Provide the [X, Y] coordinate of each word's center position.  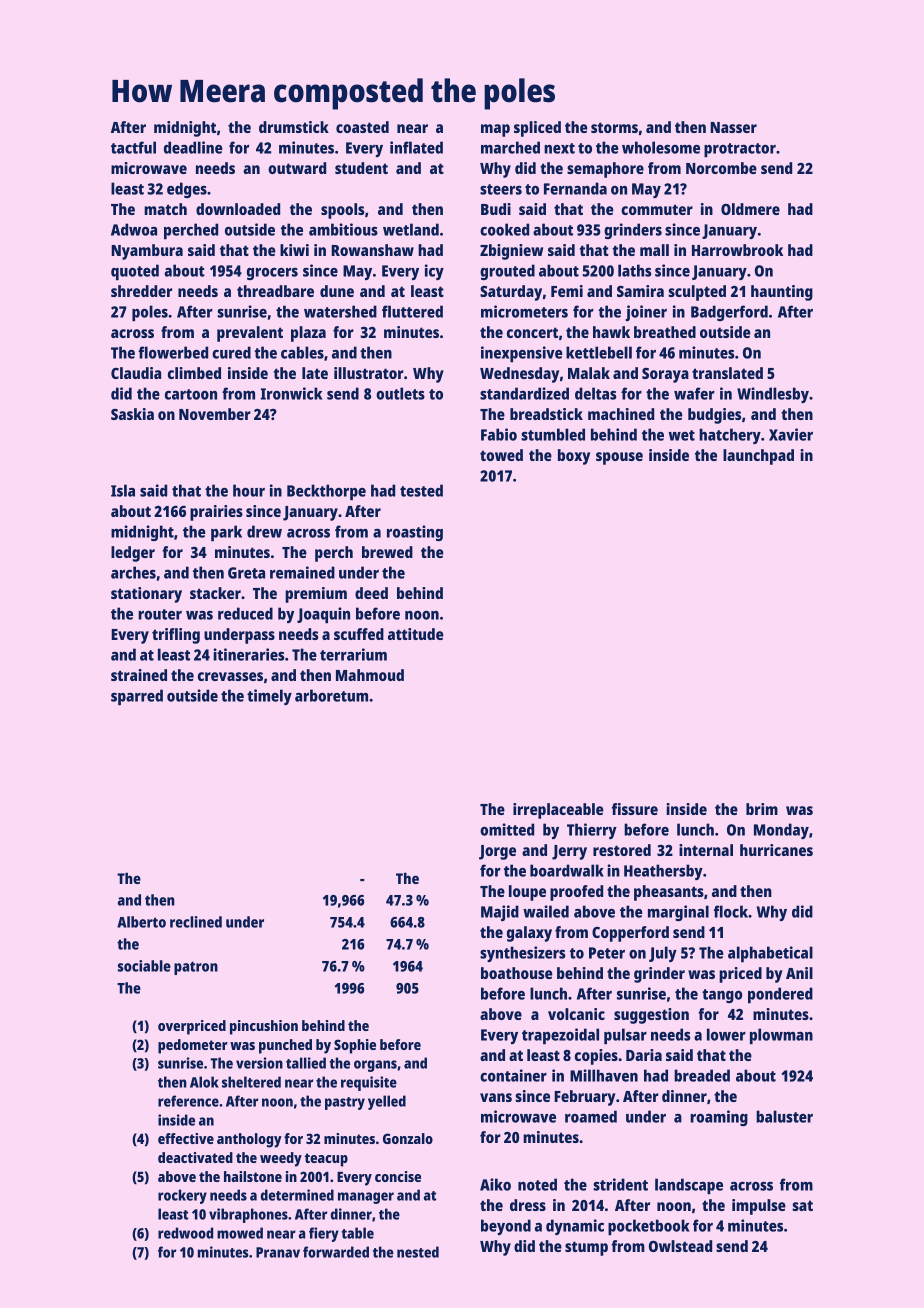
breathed [665, 332]
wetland [411, 229]
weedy [281, 1159]
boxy [574, 457]
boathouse [516, 973]
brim [762, 809]
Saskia [132, 414]
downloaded [238, 209]
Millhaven [604, 1075]
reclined [196, 922]
